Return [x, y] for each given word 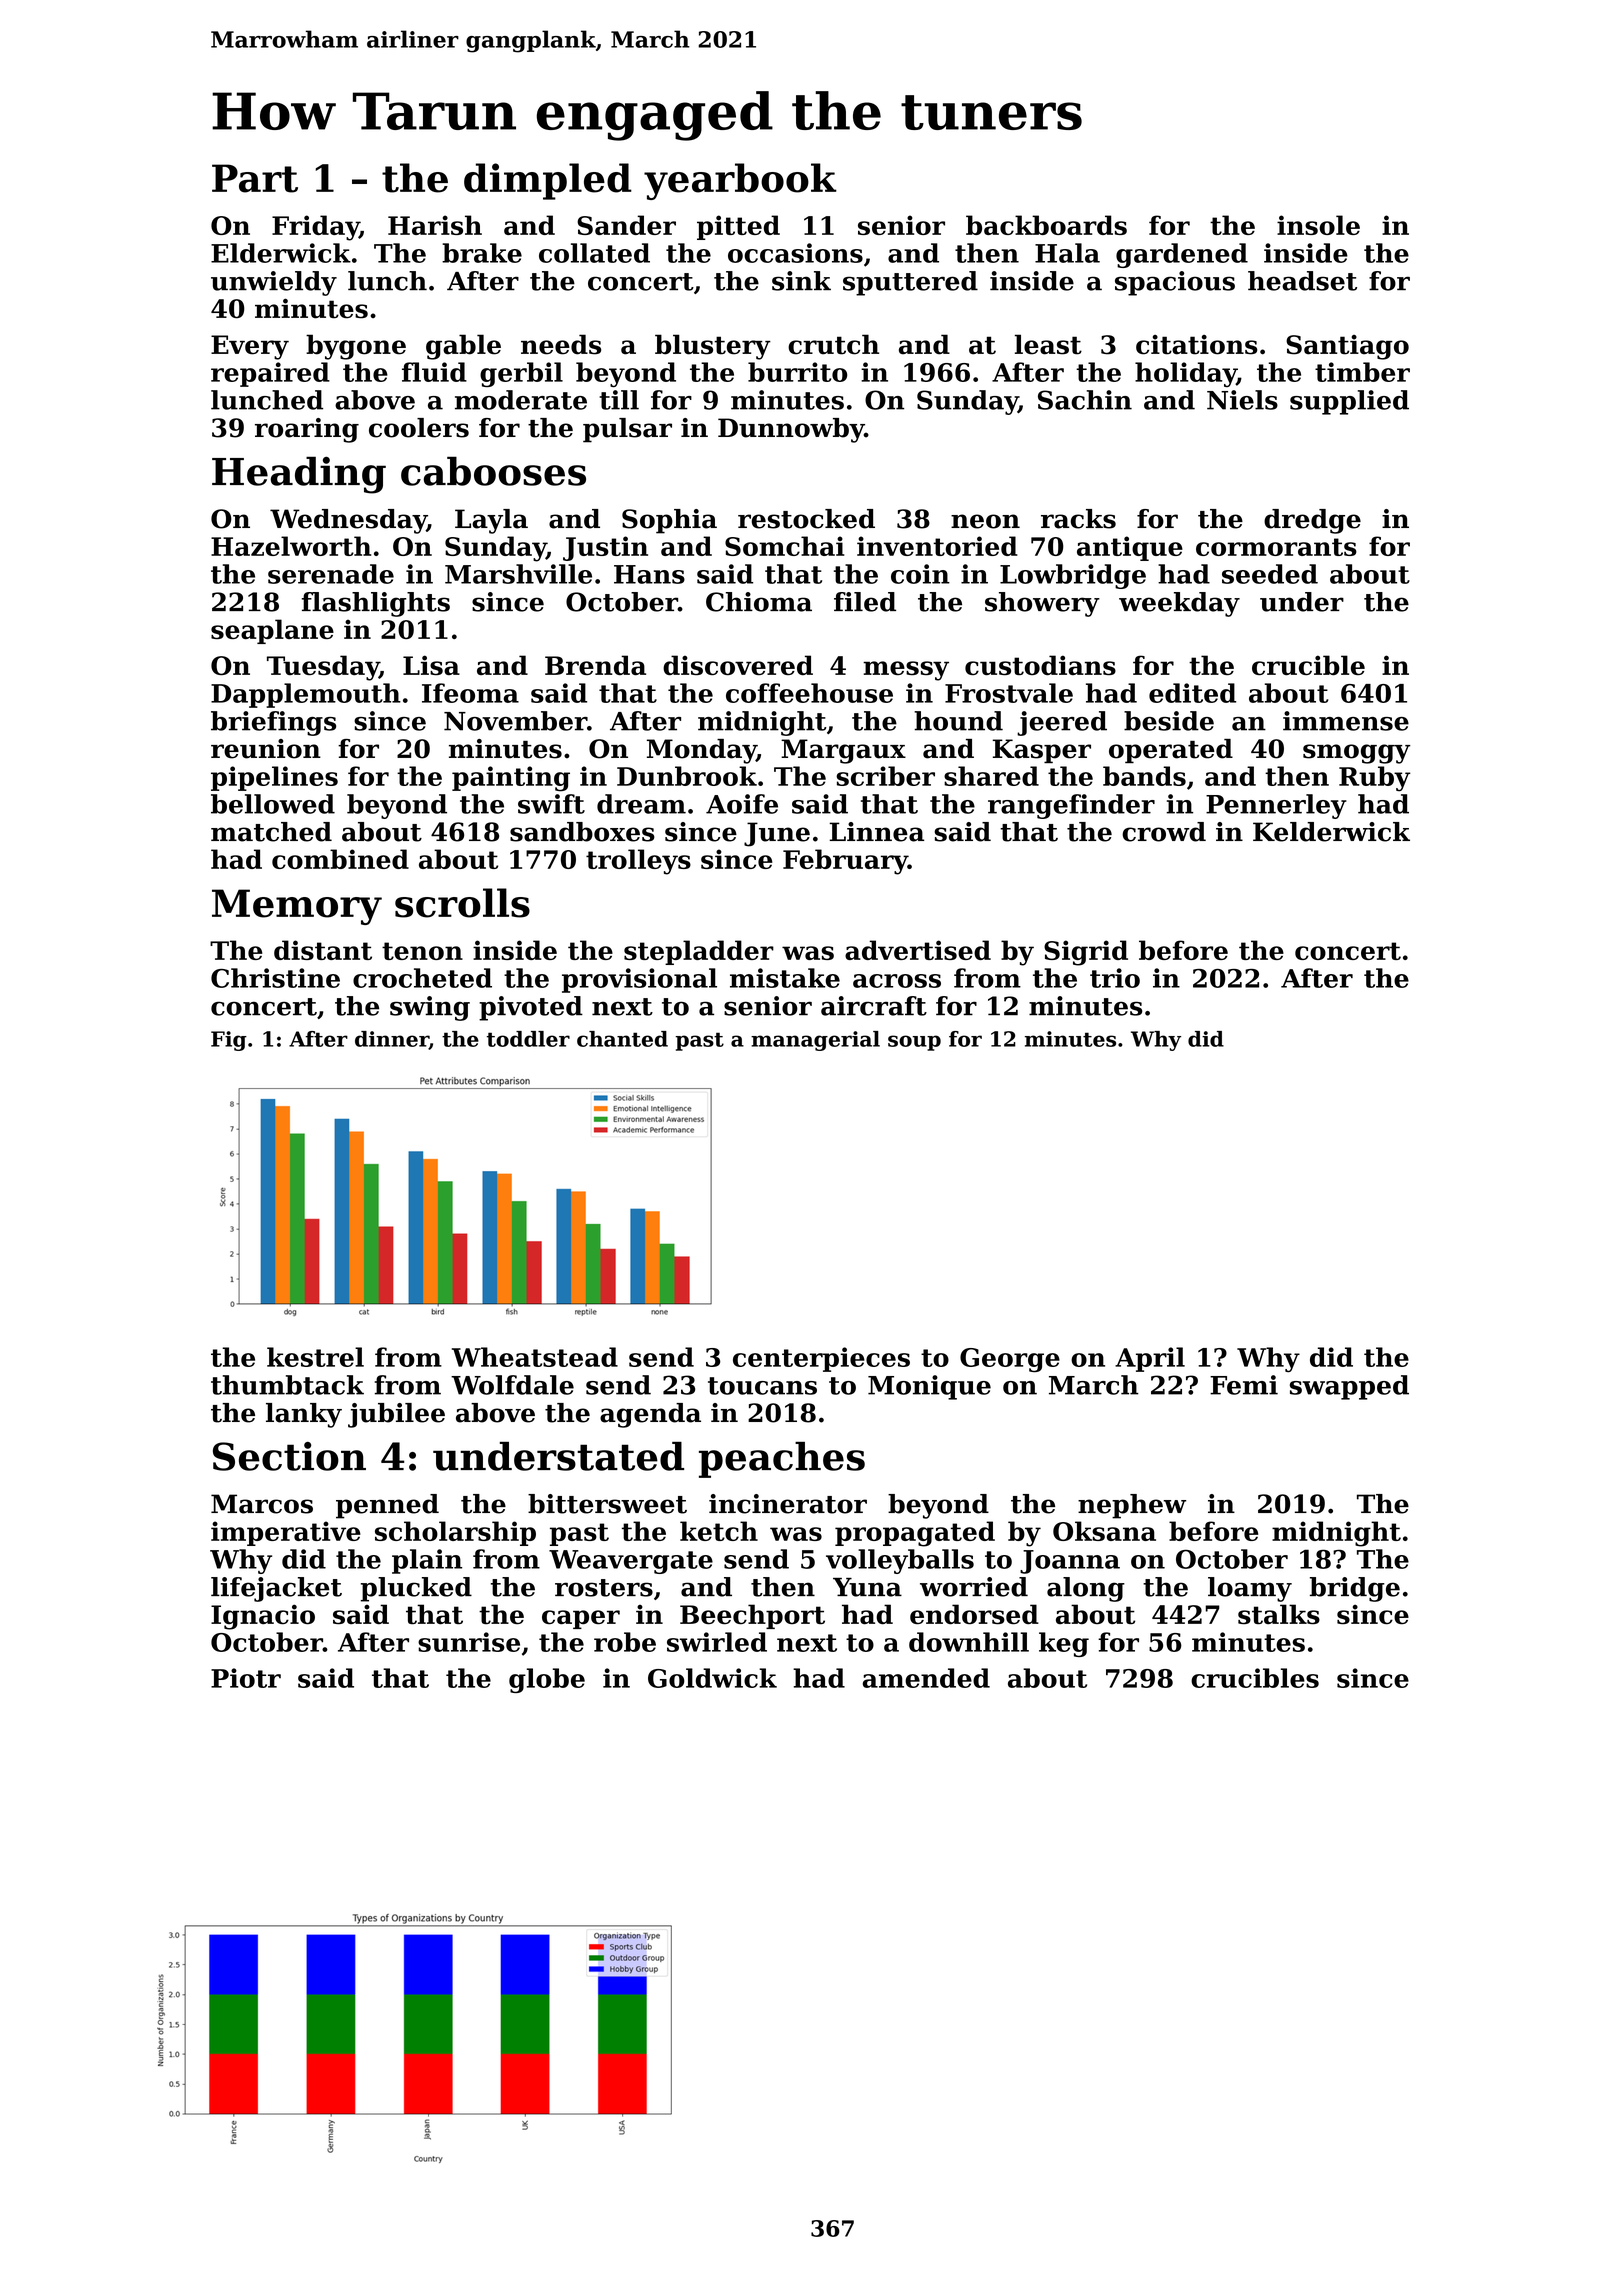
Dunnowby [791, 430]
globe [547, 1680]
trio [1115, 978]
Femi [1244, 1385]
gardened [1182, 255]
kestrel [315, 1357]
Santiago [1347, 347]
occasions [795, 253]
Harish [435, 225]
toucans [762, 1386]
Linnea [877, 832]
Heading [299, 475]
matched [271, 832]
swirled [717, 1642]
